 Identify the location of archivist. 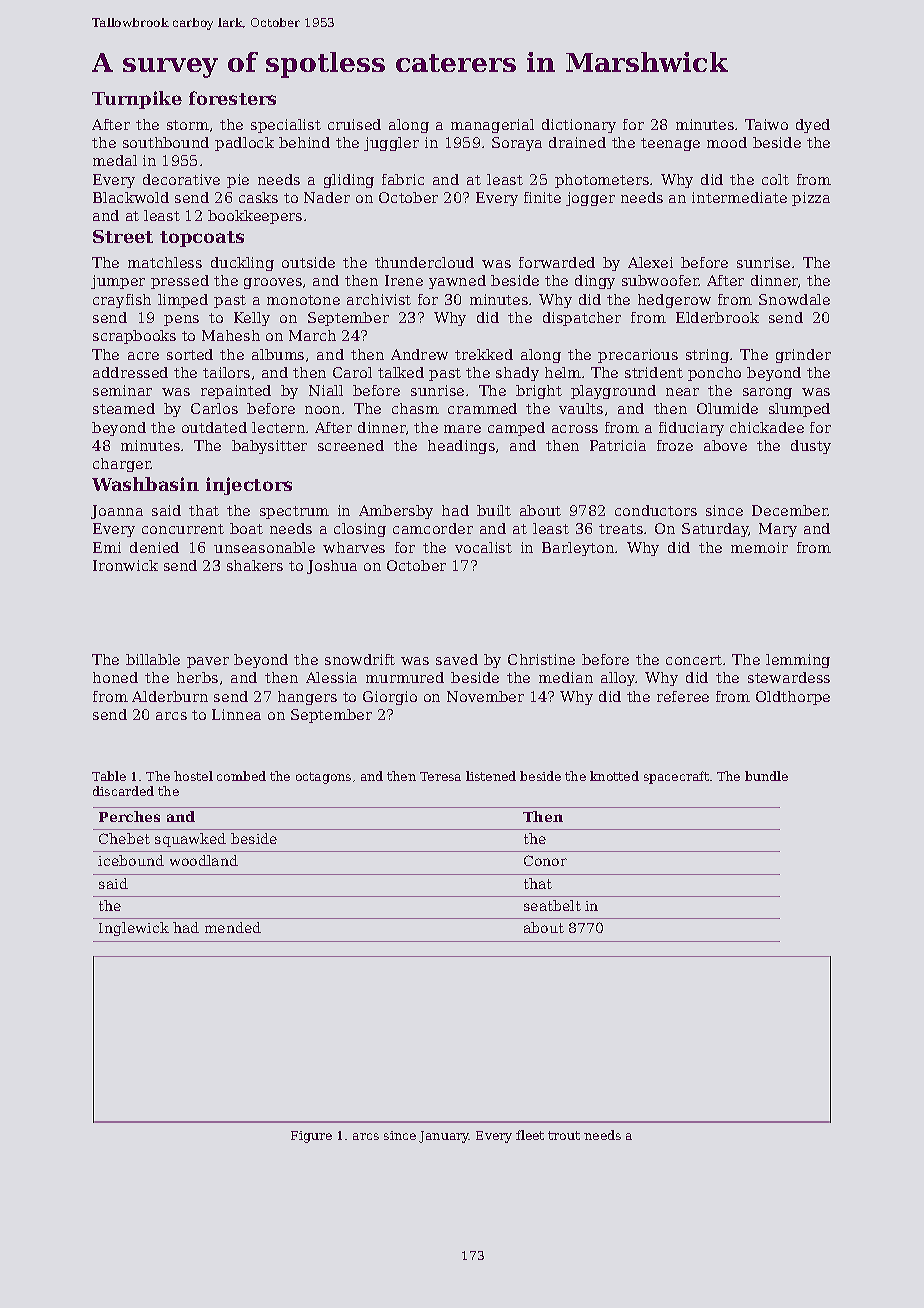
(379, 299).
